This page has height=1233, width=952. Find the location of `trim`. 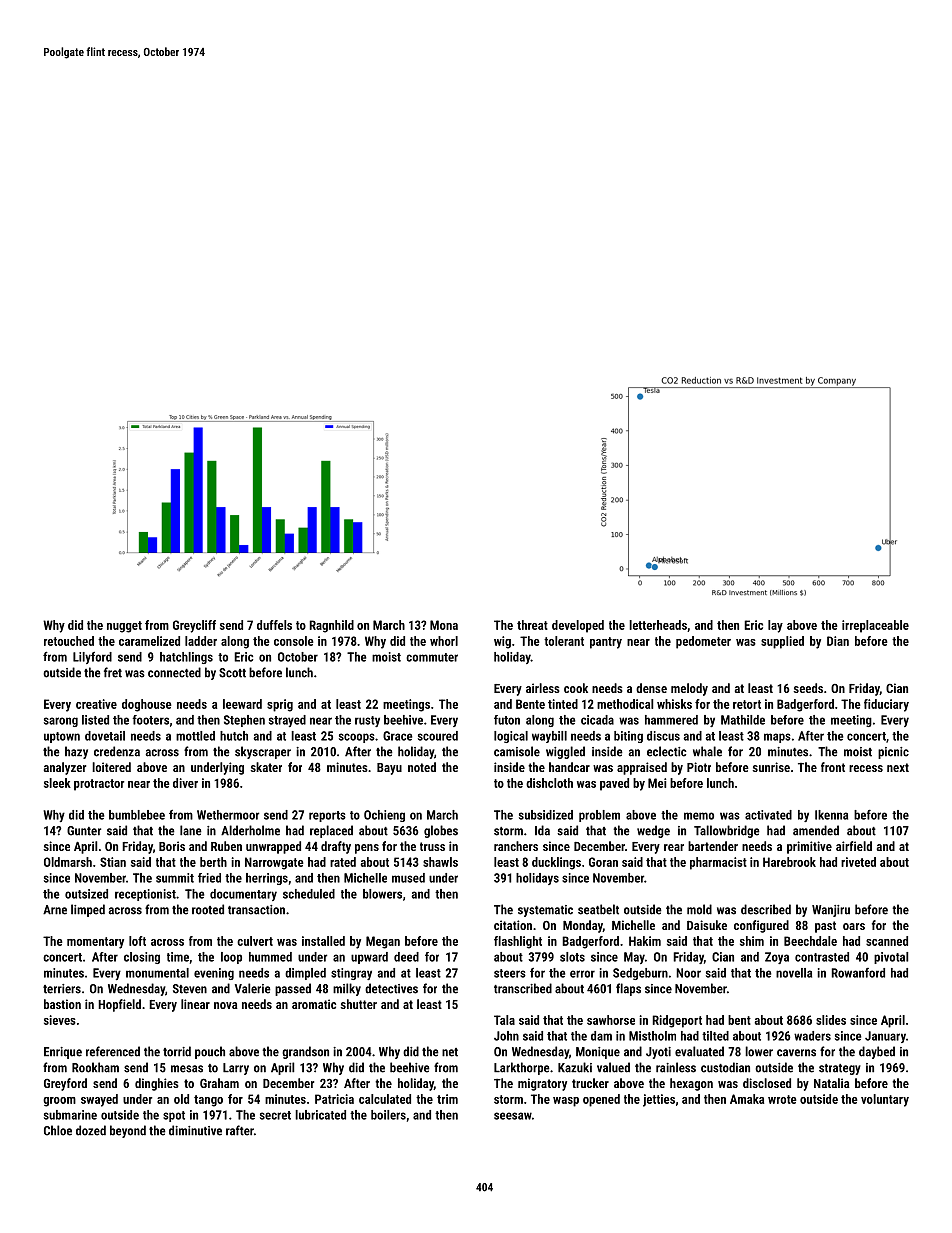

trim is located at coordinates (447, 1099).
